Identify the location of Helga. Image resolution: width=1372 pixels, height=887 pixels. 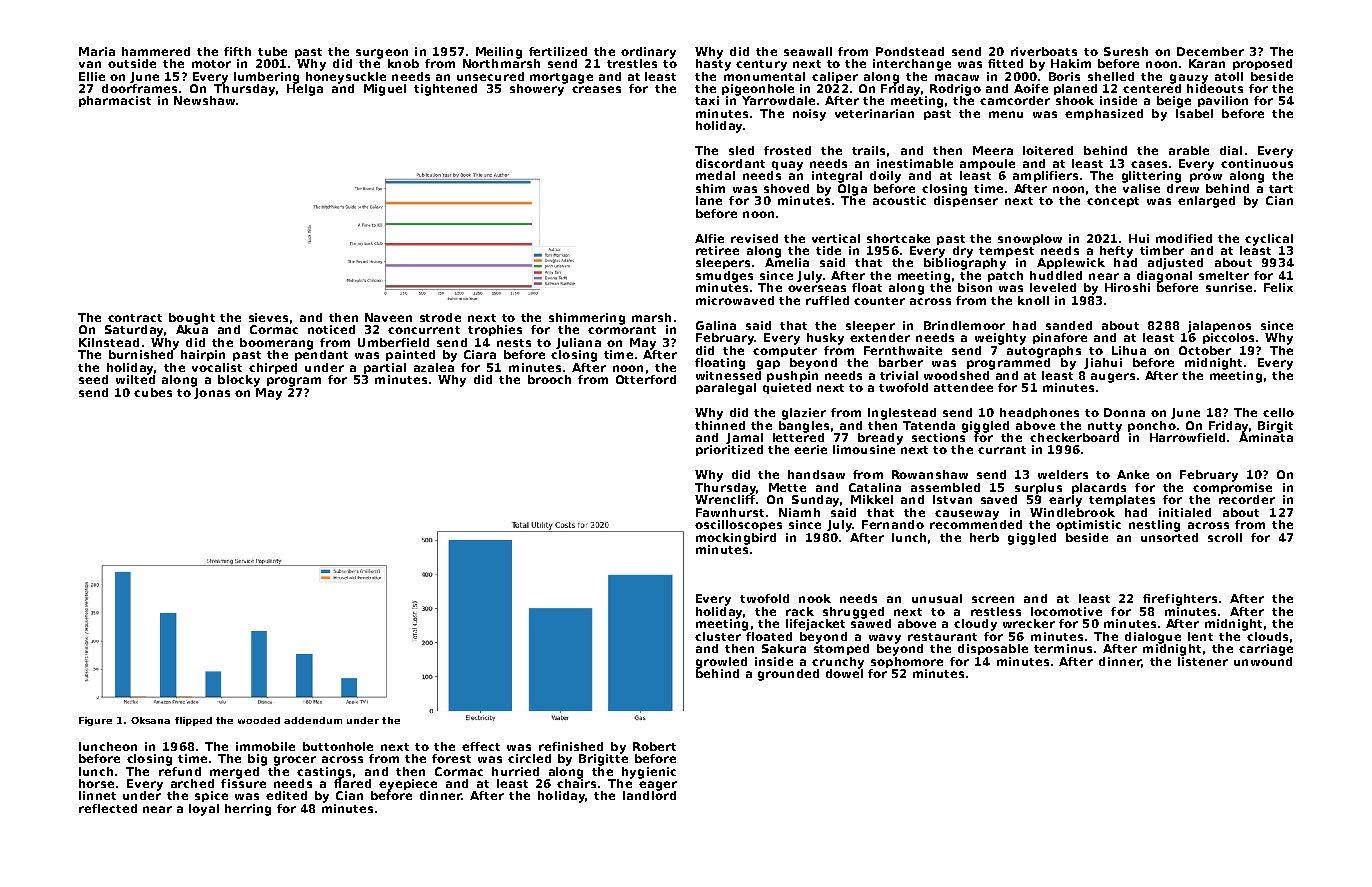
(305, 90).
